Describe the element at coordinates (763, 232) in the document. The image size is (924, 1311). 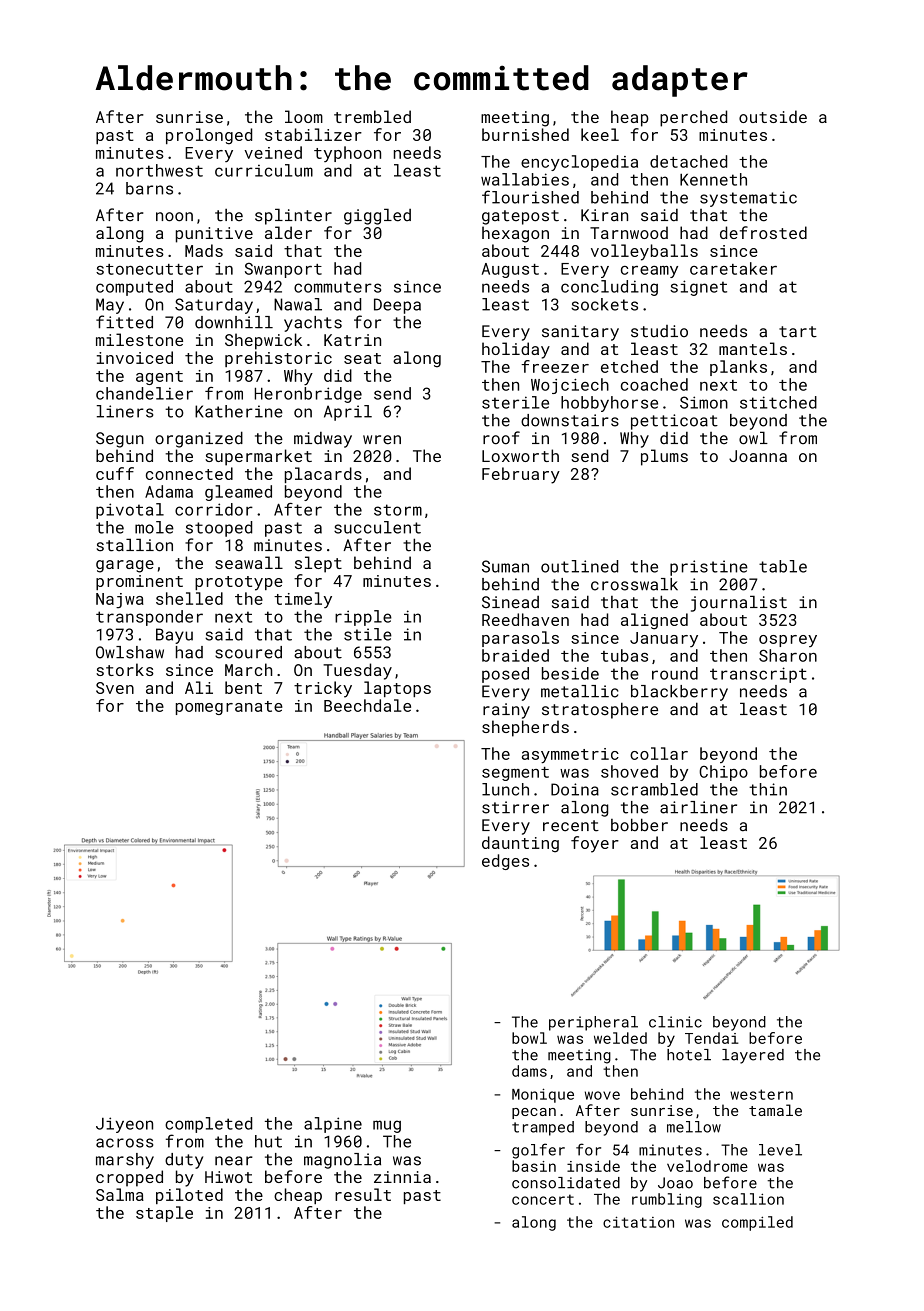
I see `defrosted` at that location.
